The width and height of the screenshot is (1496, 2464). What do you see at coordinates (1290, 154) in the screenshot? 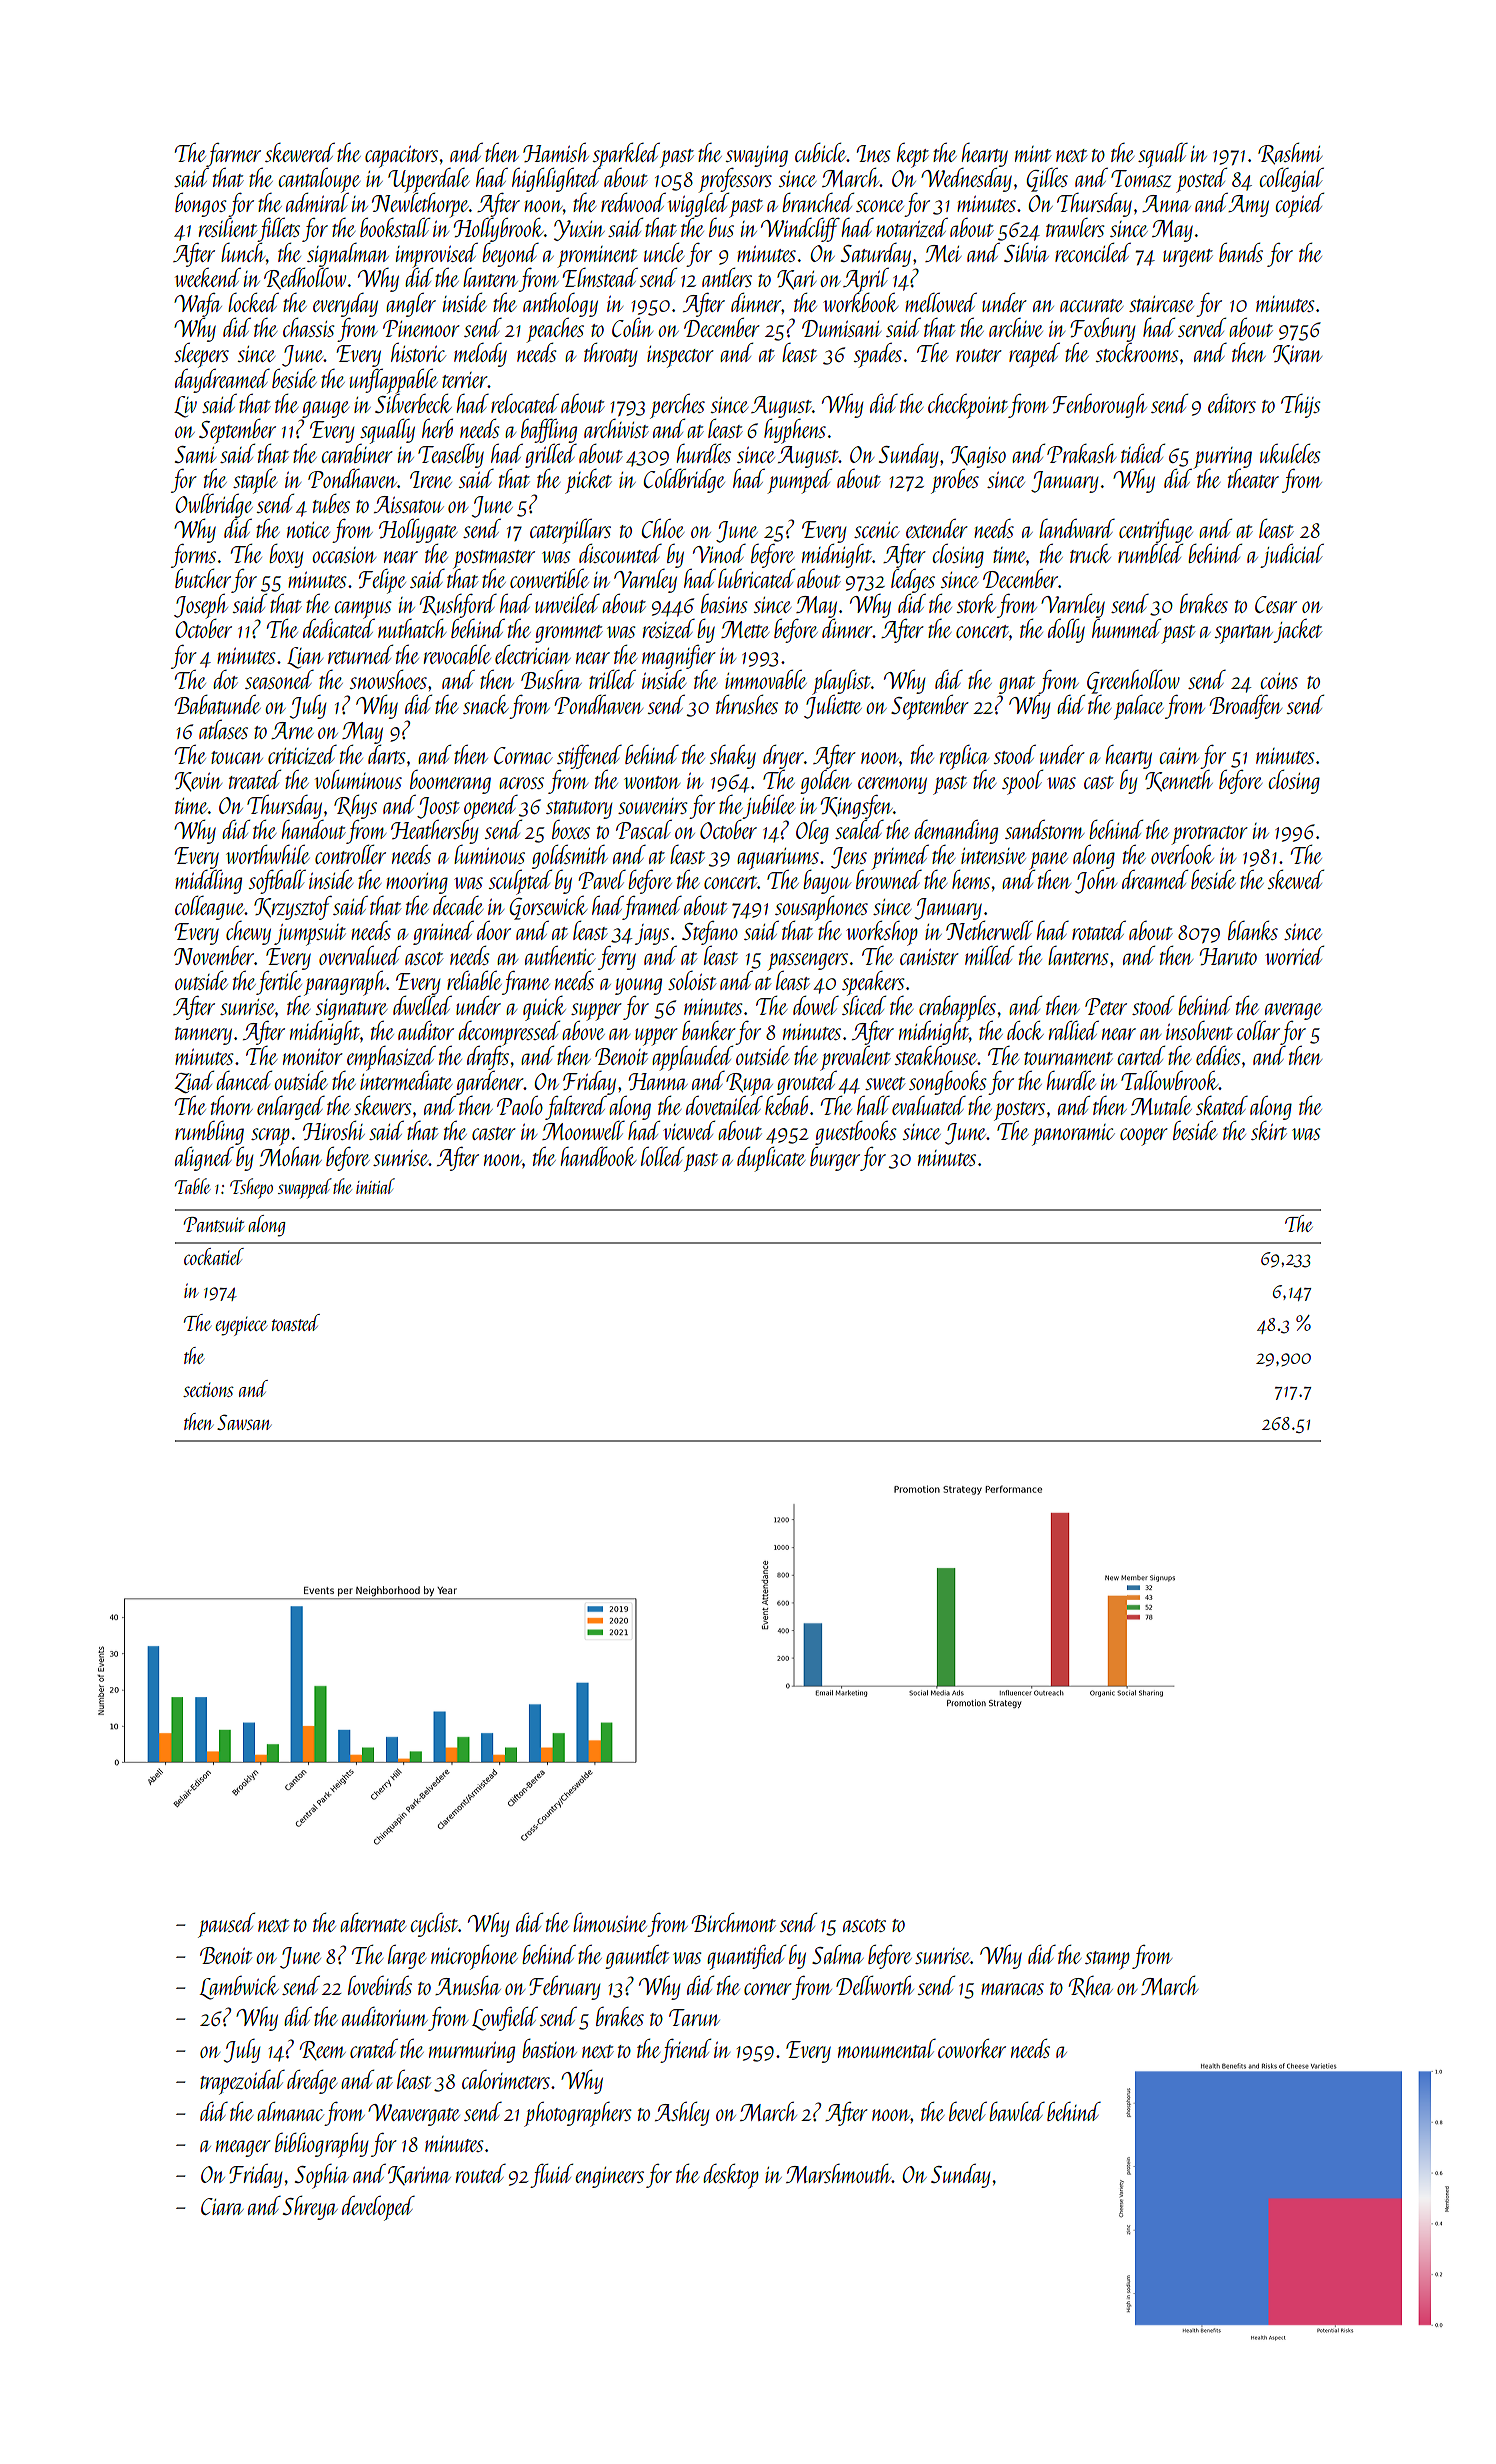
I see `Rashmi` at bounding box center [1290, 154].
